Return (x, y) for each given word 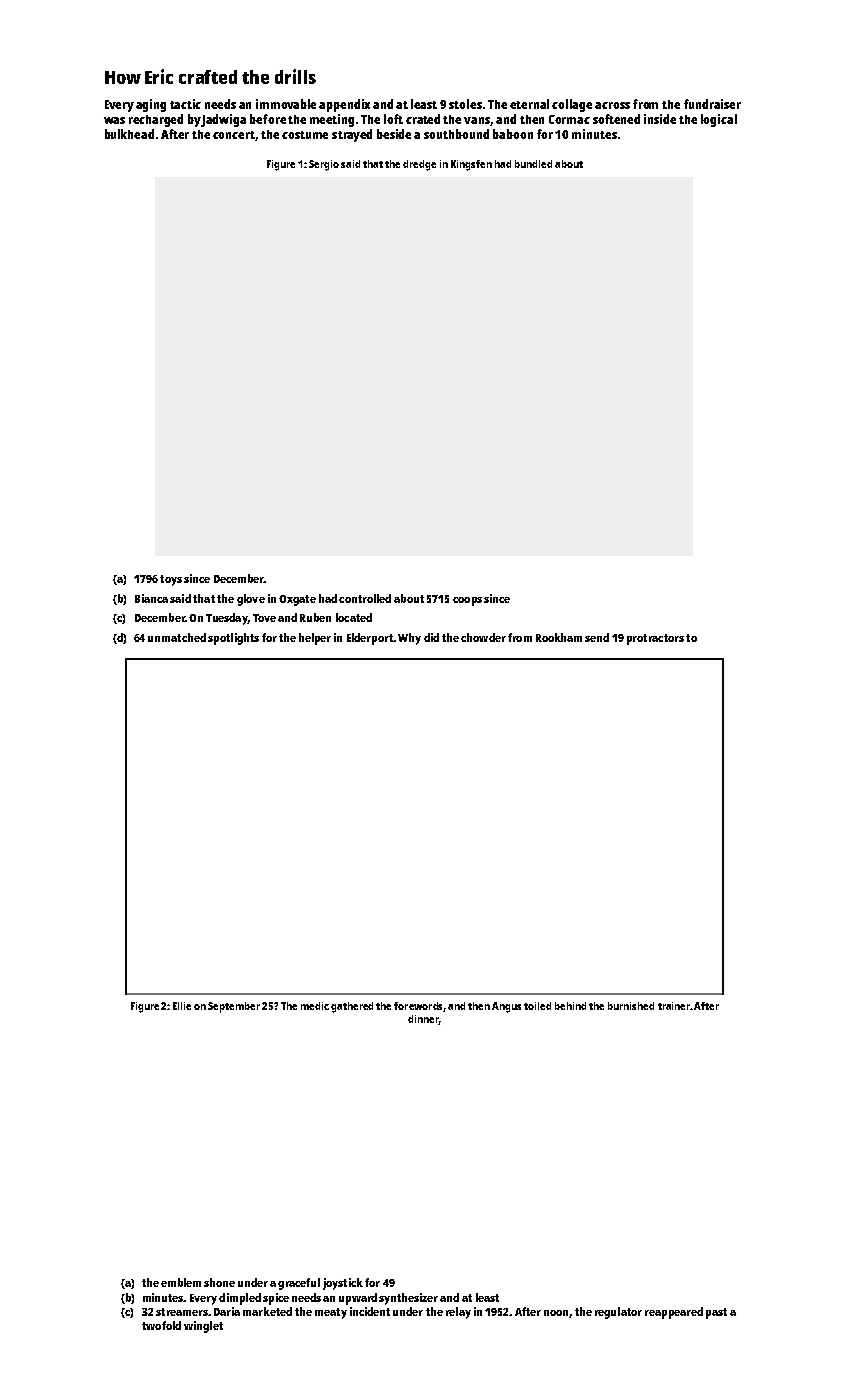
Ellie (182, 1006)
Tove (264, 618)
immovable (286, 104)
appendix (344, 105)
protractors (655, 639)
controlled (365, 598)
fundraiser (712, 104)
